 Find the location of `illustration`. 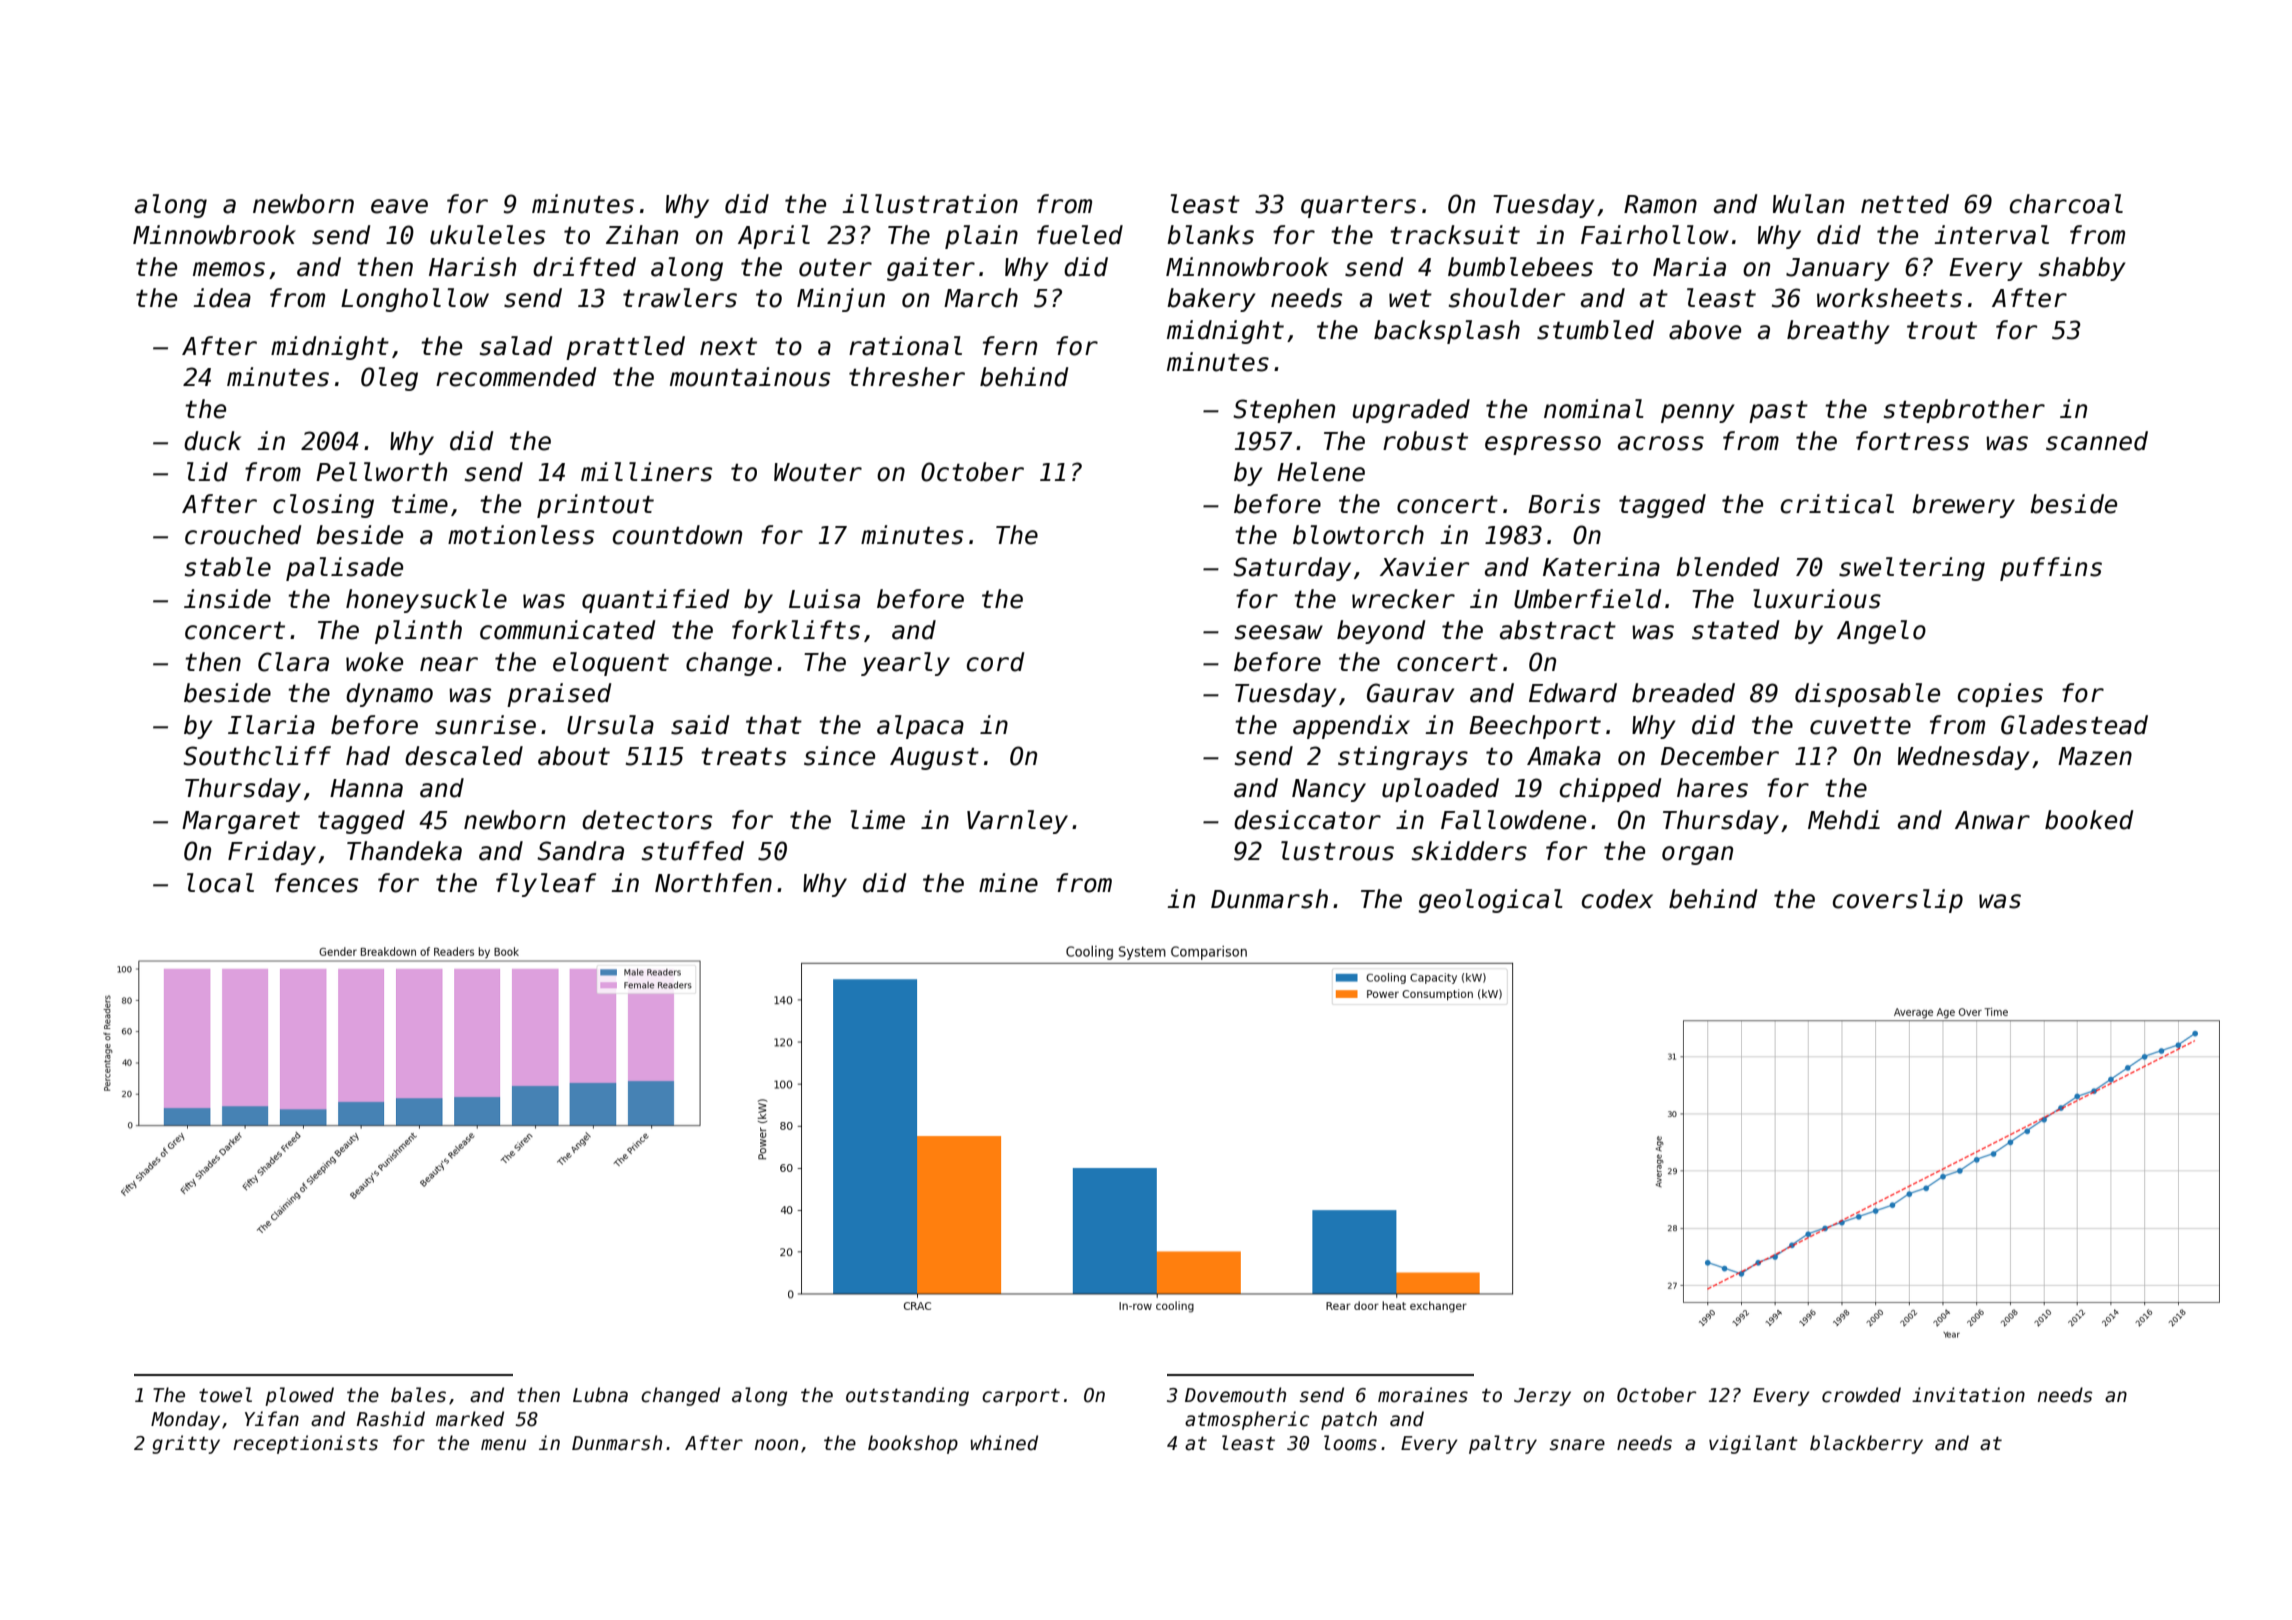

illustration is located at coordinates (930, 204).
